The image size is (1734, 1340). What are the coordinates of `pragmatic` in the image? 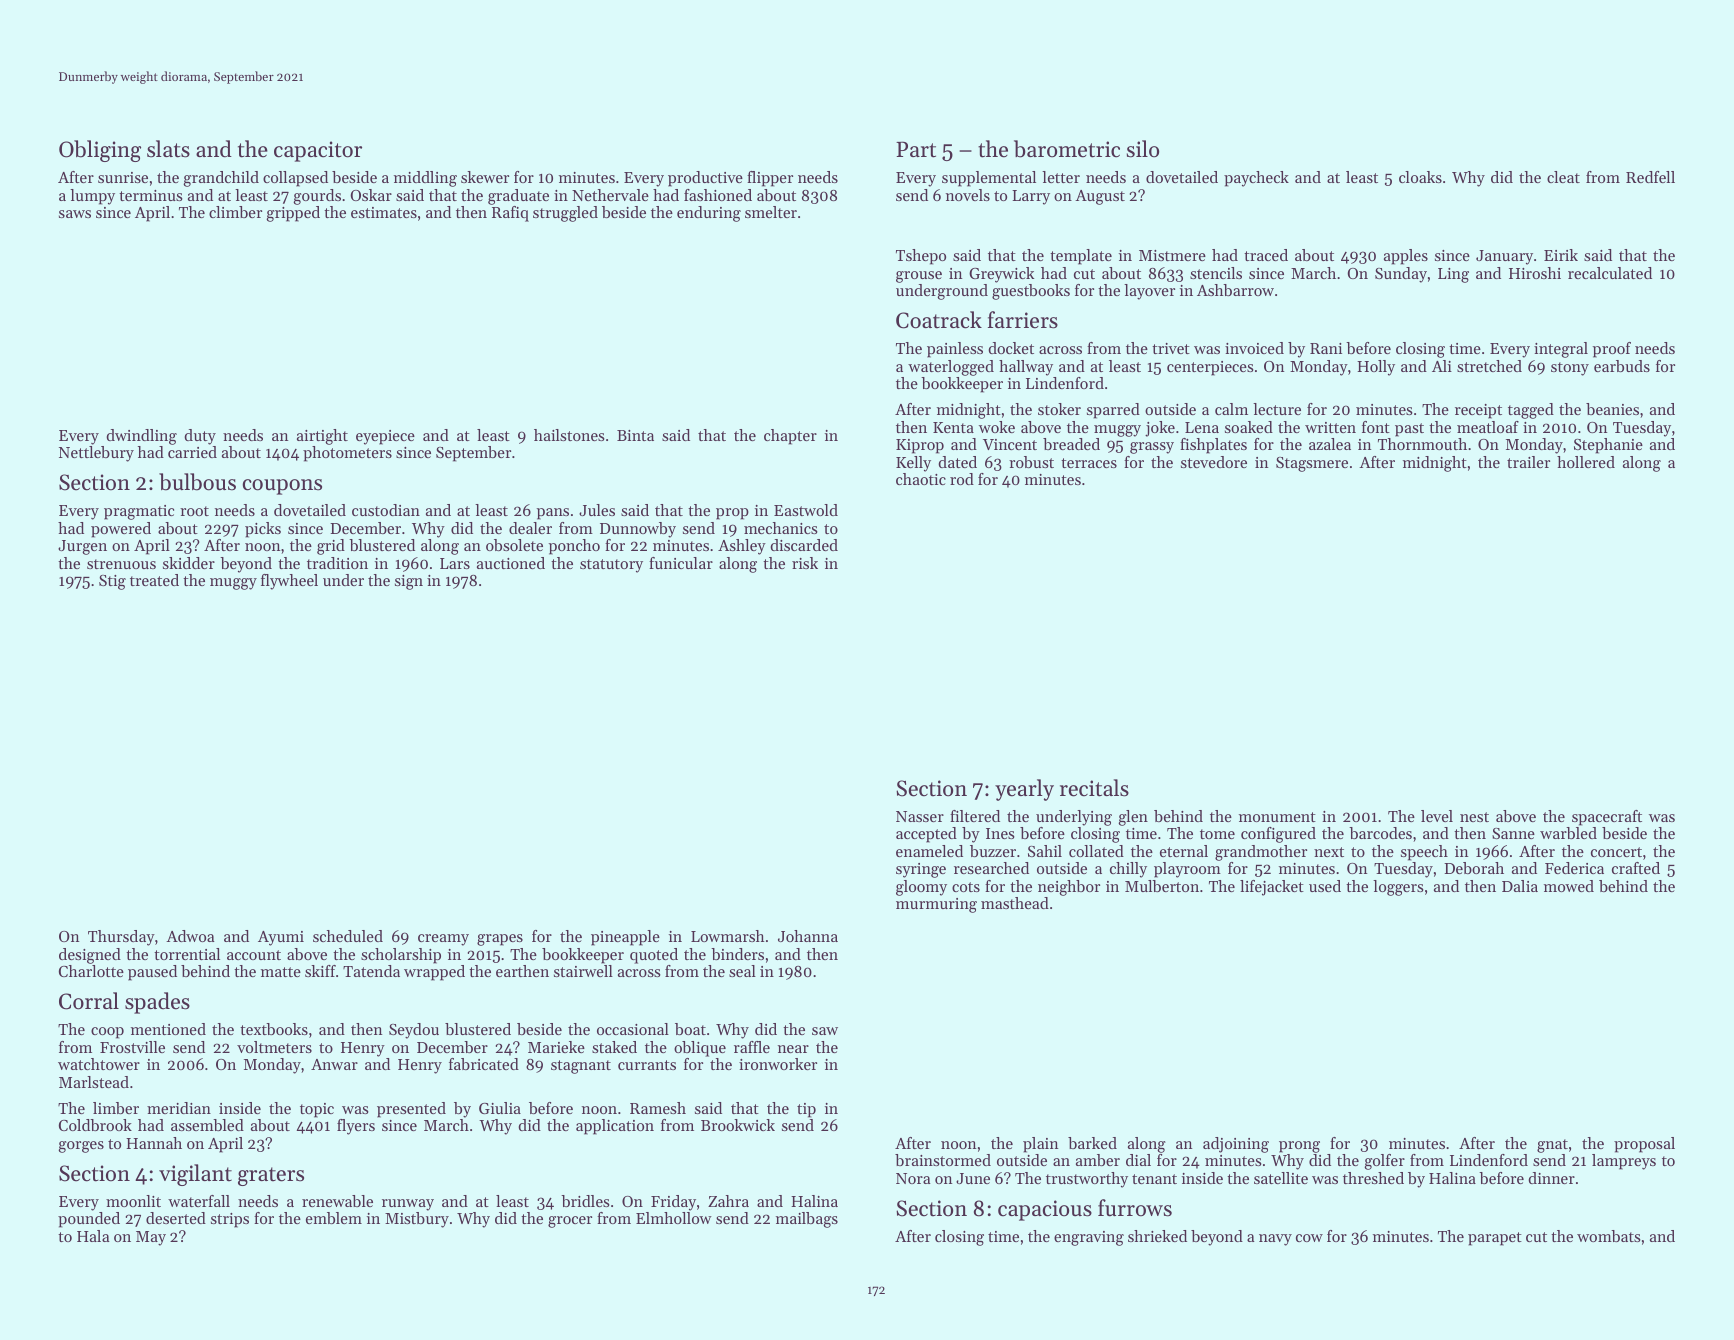 It's located at (139, 512).
